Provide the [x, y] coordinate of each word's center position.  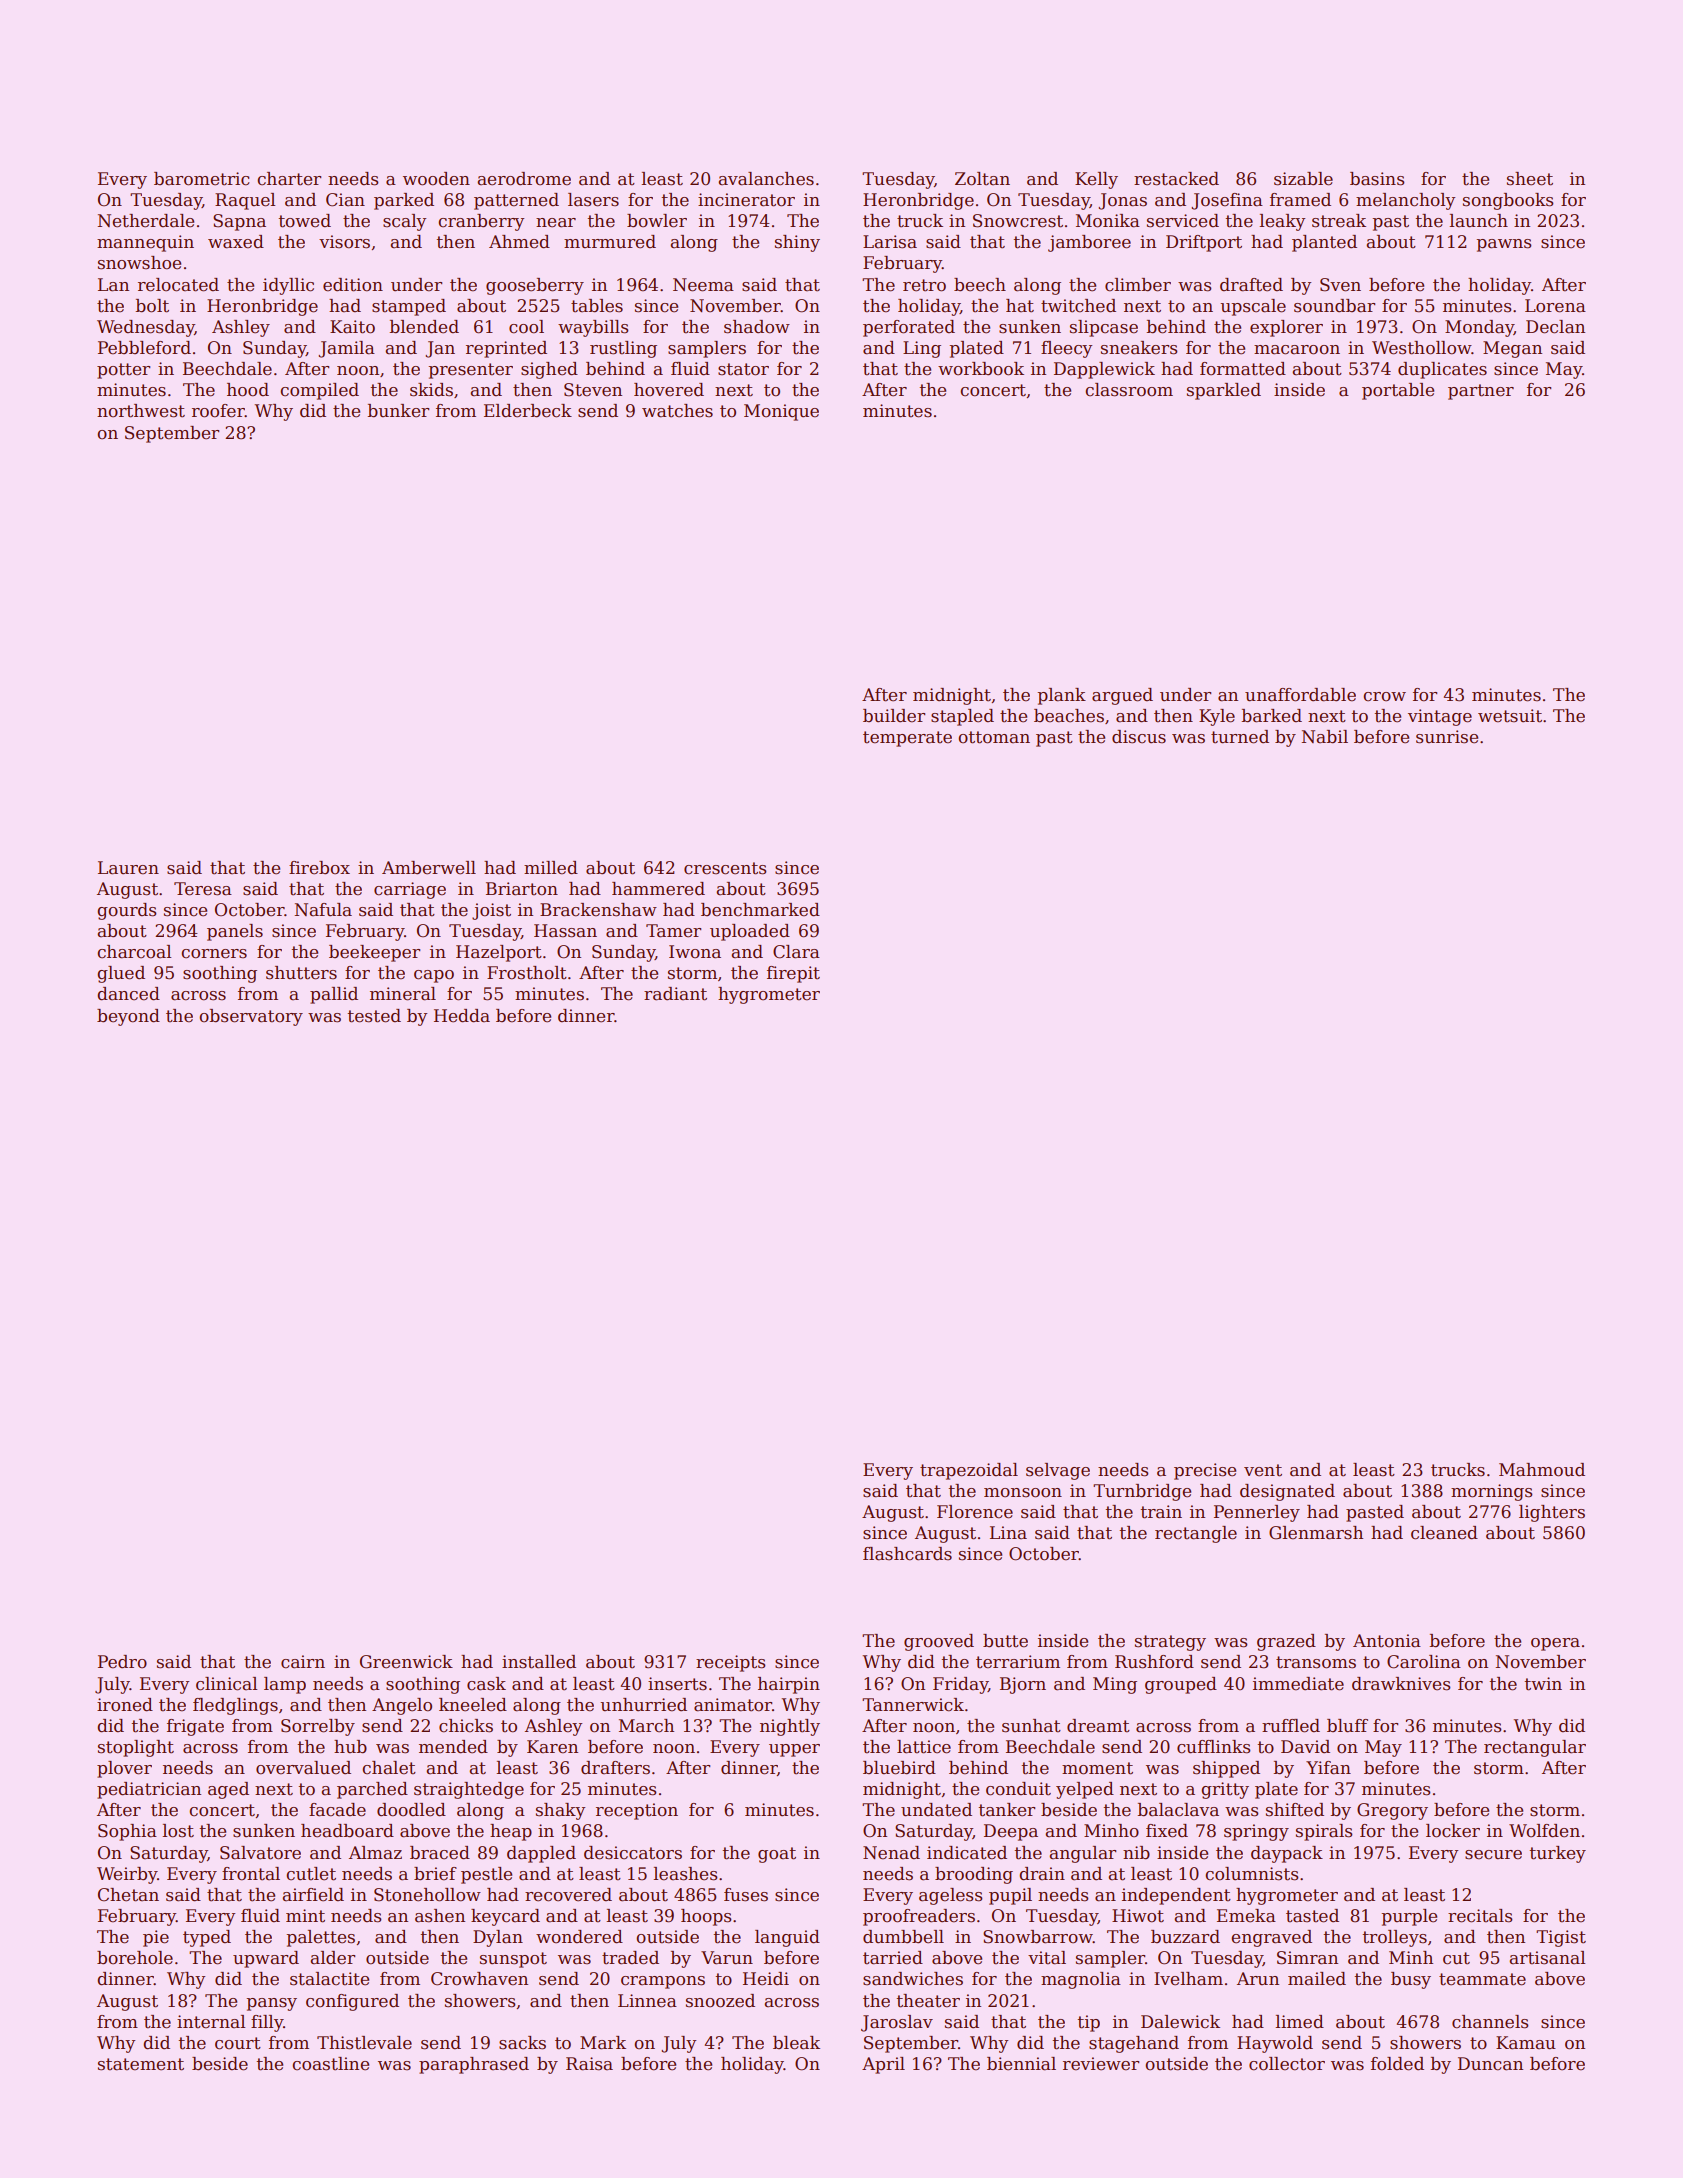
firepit [793, 974]
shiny [797, 243]
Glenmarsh [1316, 1533]
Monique [781, 412]
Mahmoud [1542, 1470]
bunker [398, 411]
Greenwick [406, 1662]
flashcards [907, 1554]
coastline [330, 2064]
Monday [1479, 328]
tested [374, 1016]
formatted [1243, 369]
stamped [409, 307]
